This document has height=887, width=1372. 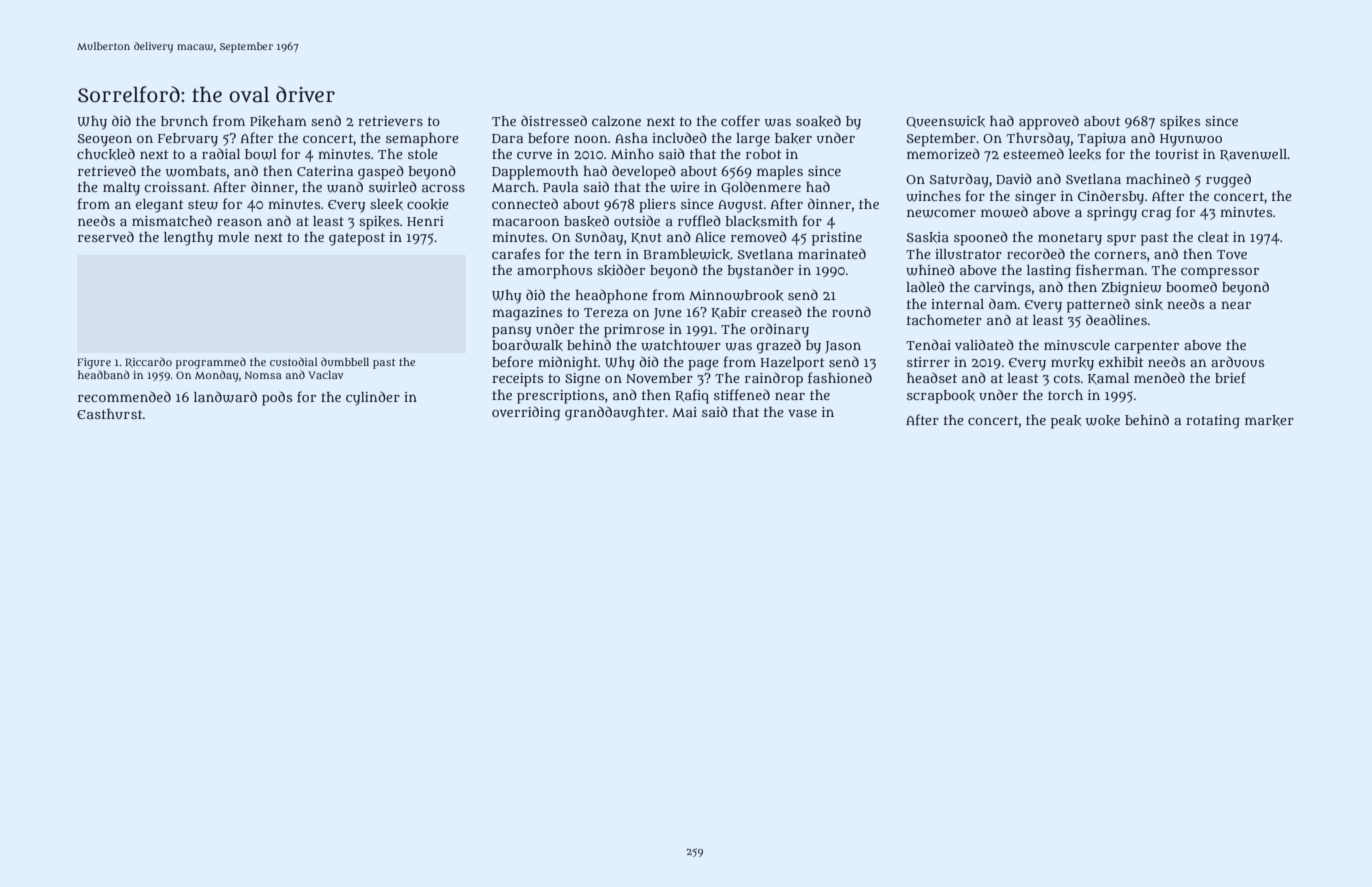 What do you see at coordinates (792, 364) in the document?
I see `Hazelport` at bounding box center [792, 364].
